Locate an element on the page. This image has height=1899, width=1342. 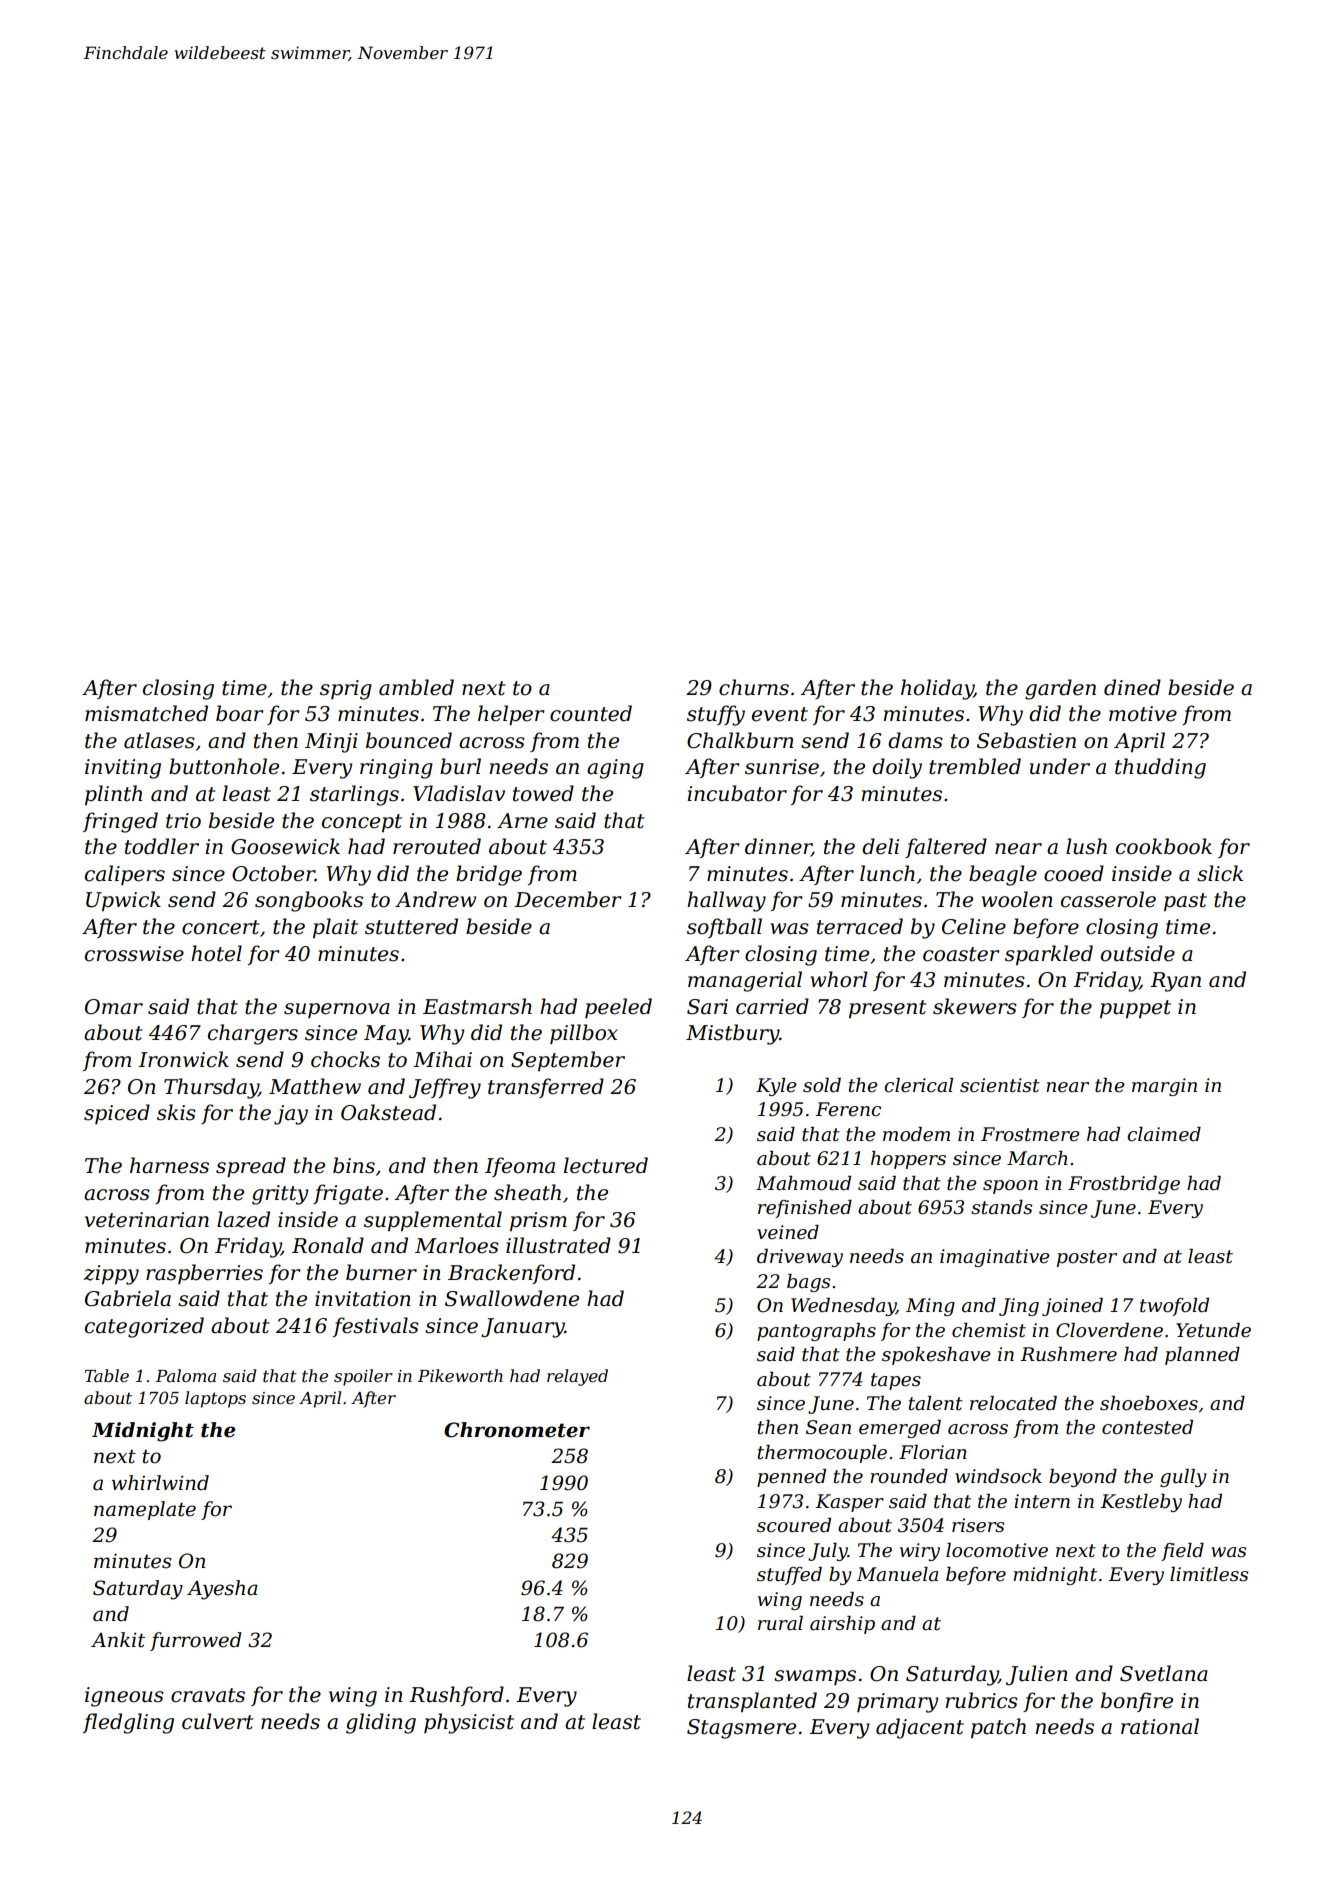
imaginative is located at coordinates (995, 1258).
